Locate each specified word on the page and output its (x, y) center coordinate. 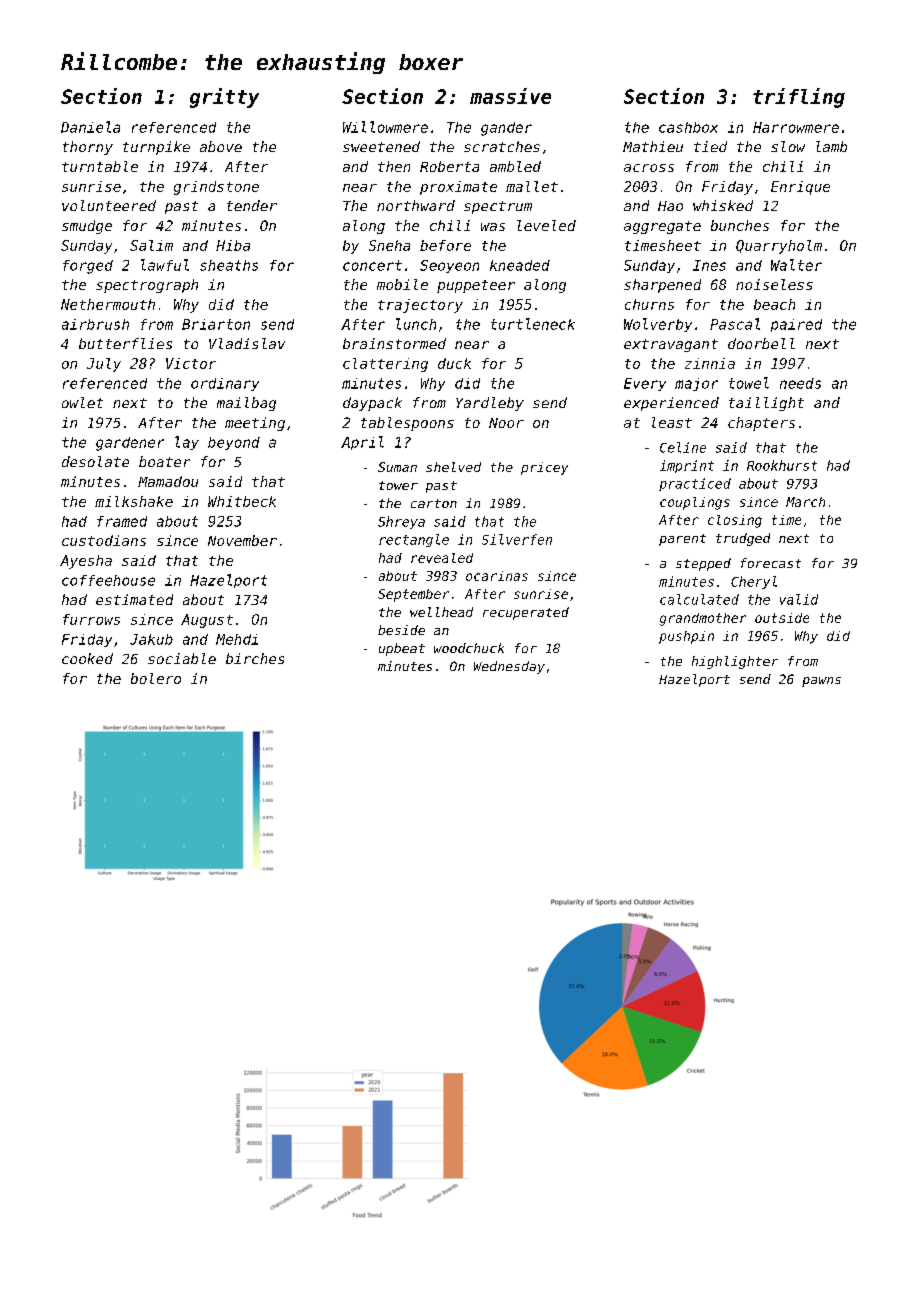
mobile (402, 284)
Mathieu (653, 146)
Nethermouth (108, 304)
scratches (502, 146)
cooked (87, 658)
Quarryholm (779, 247)
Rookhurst (782, 465)
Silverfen (517, 539)
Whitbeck (242, 501)
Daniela (90, 127)
